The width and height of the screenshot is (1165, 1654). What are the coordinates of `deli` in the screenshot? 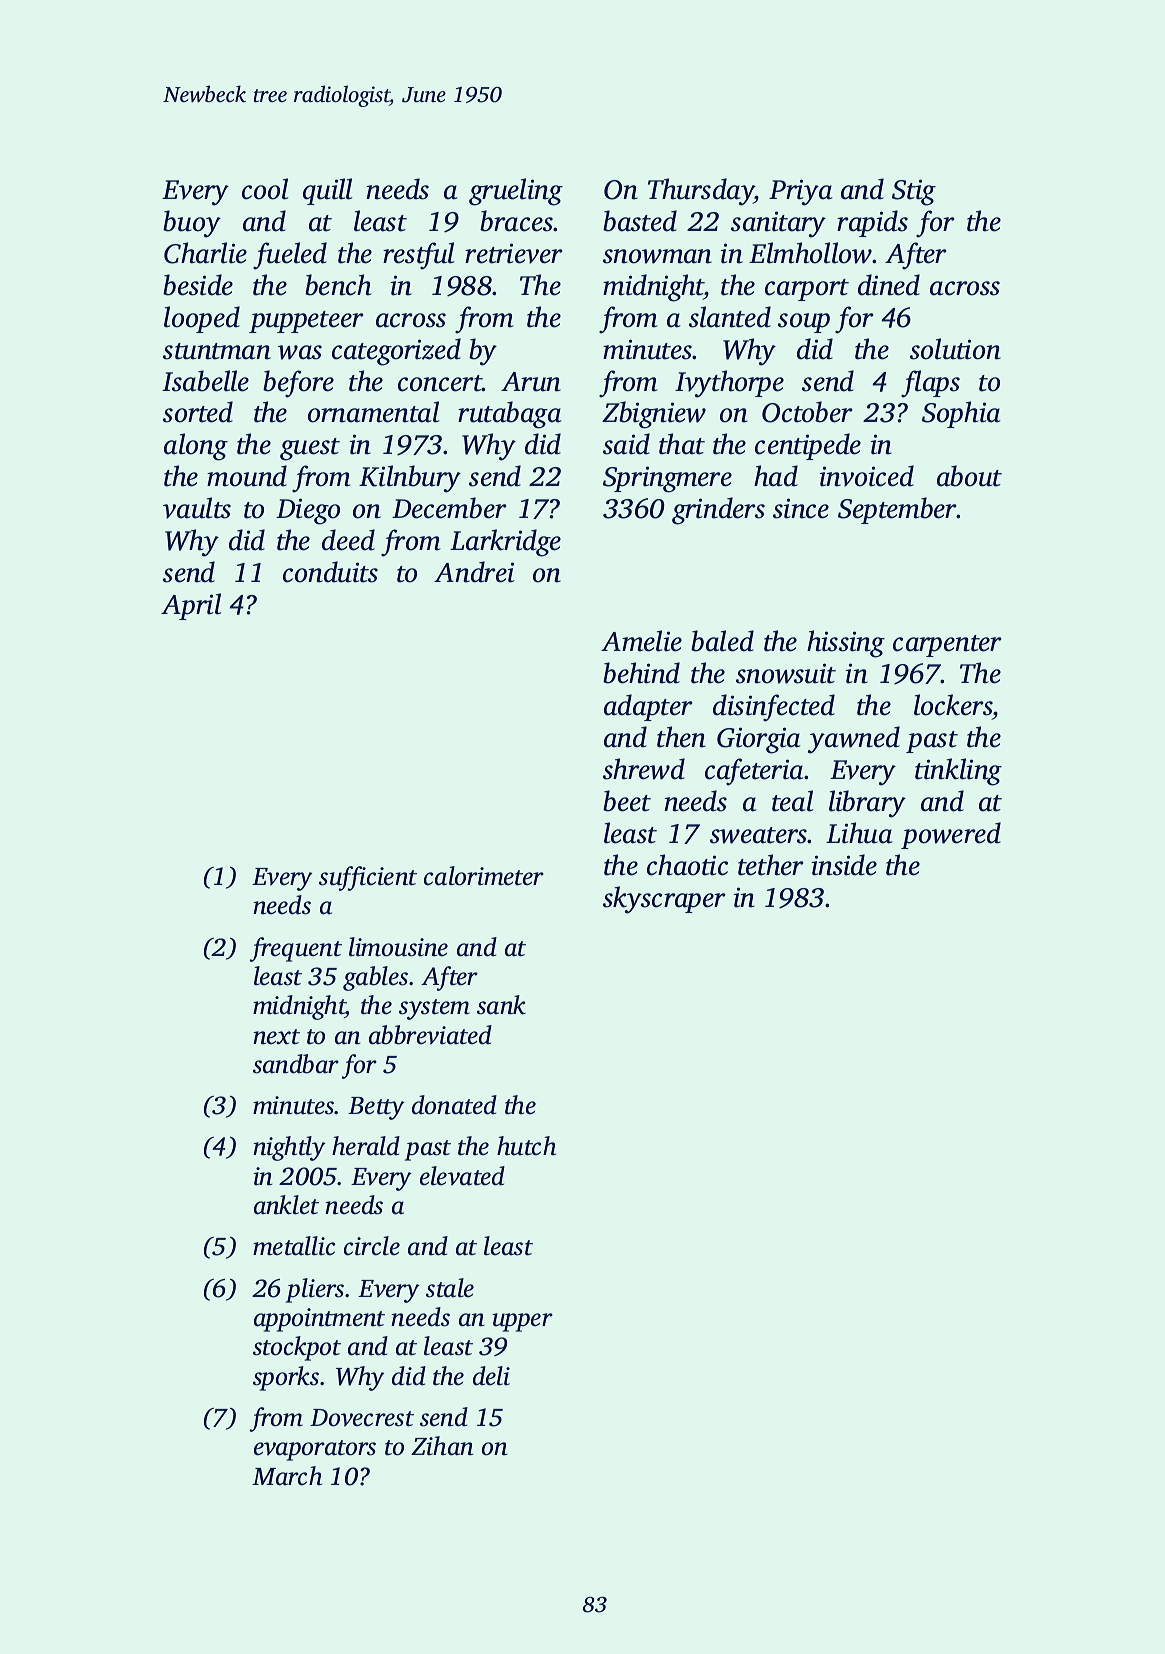 It's located at (491, 1376).
